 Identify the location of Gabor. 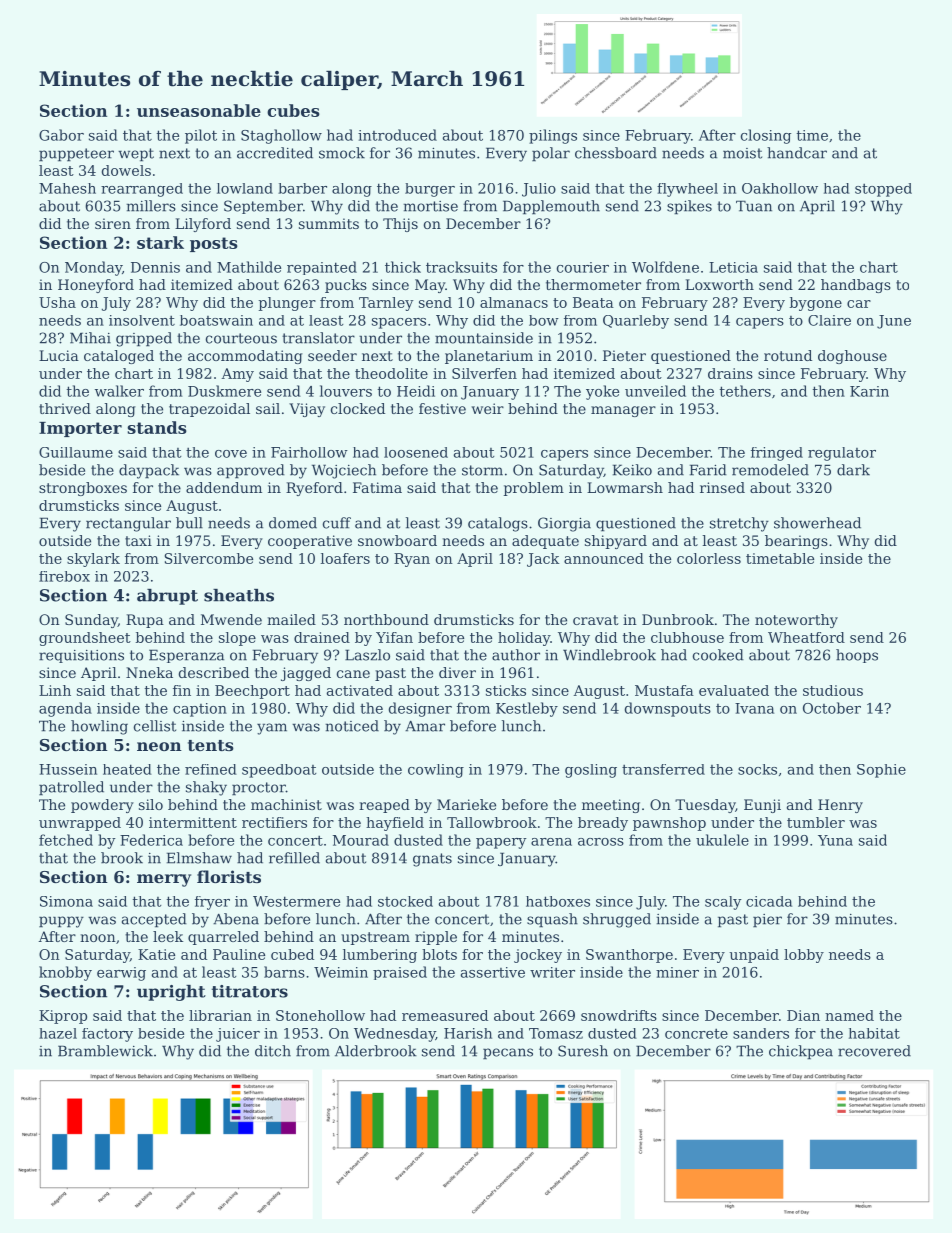
(61, 135).
